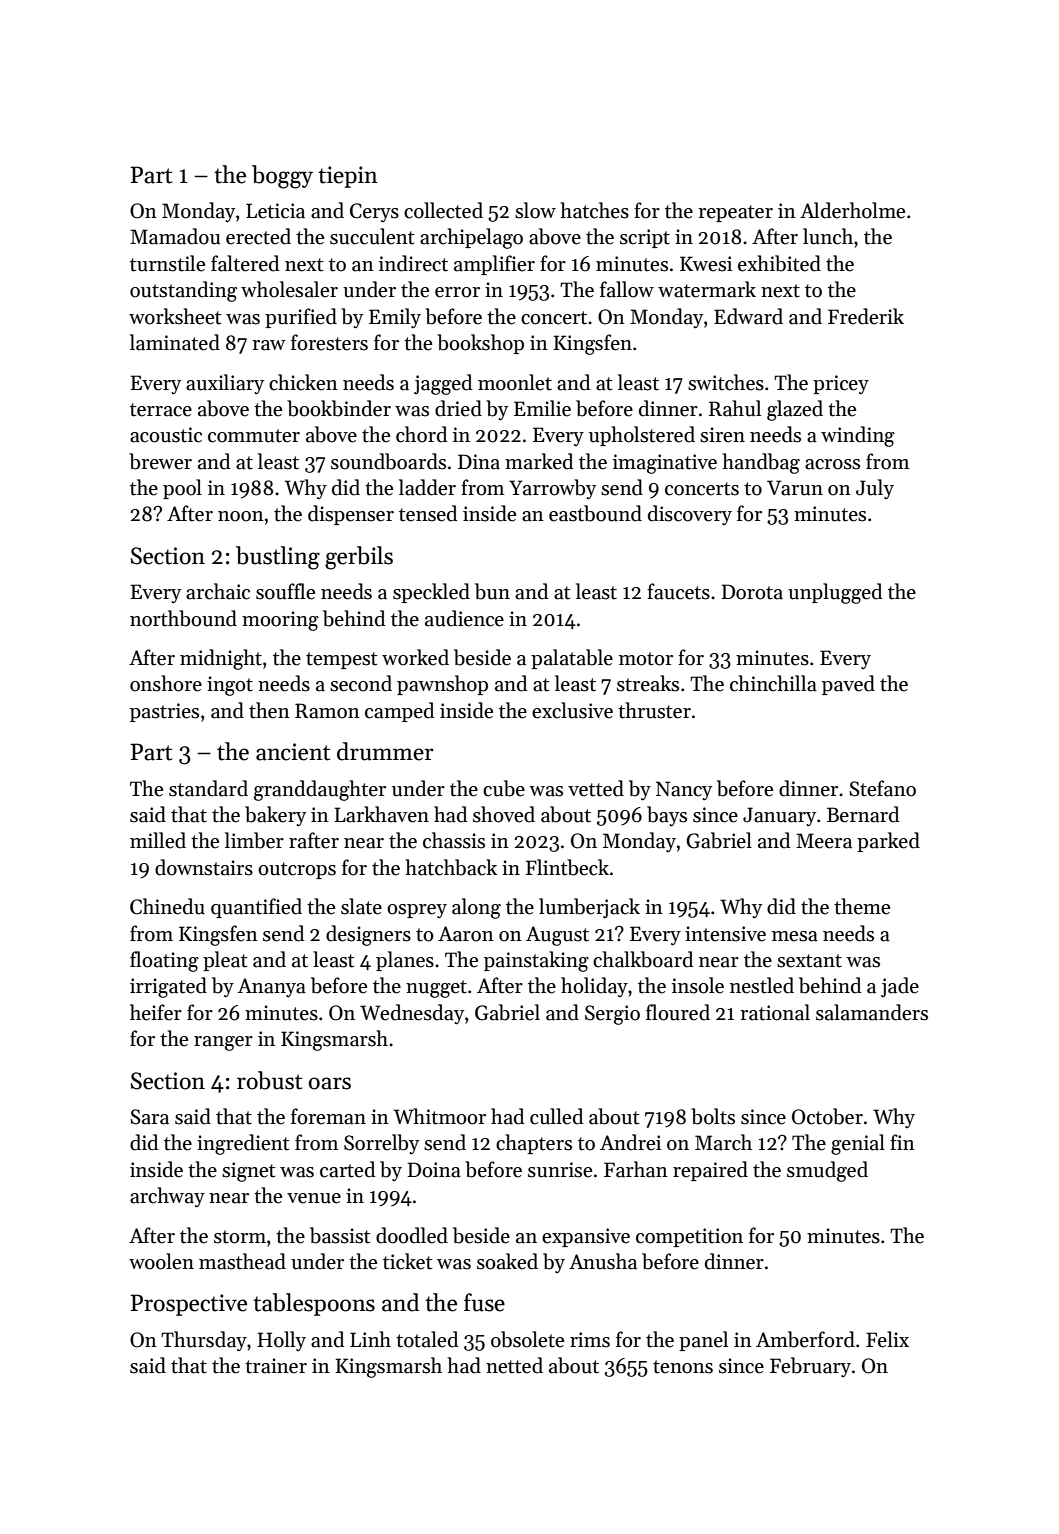 The height and width of the screenshot is (1534, 1059). Describe the element at coordinates (164, 712) in the screenshot. I see `pastries` at that location.
